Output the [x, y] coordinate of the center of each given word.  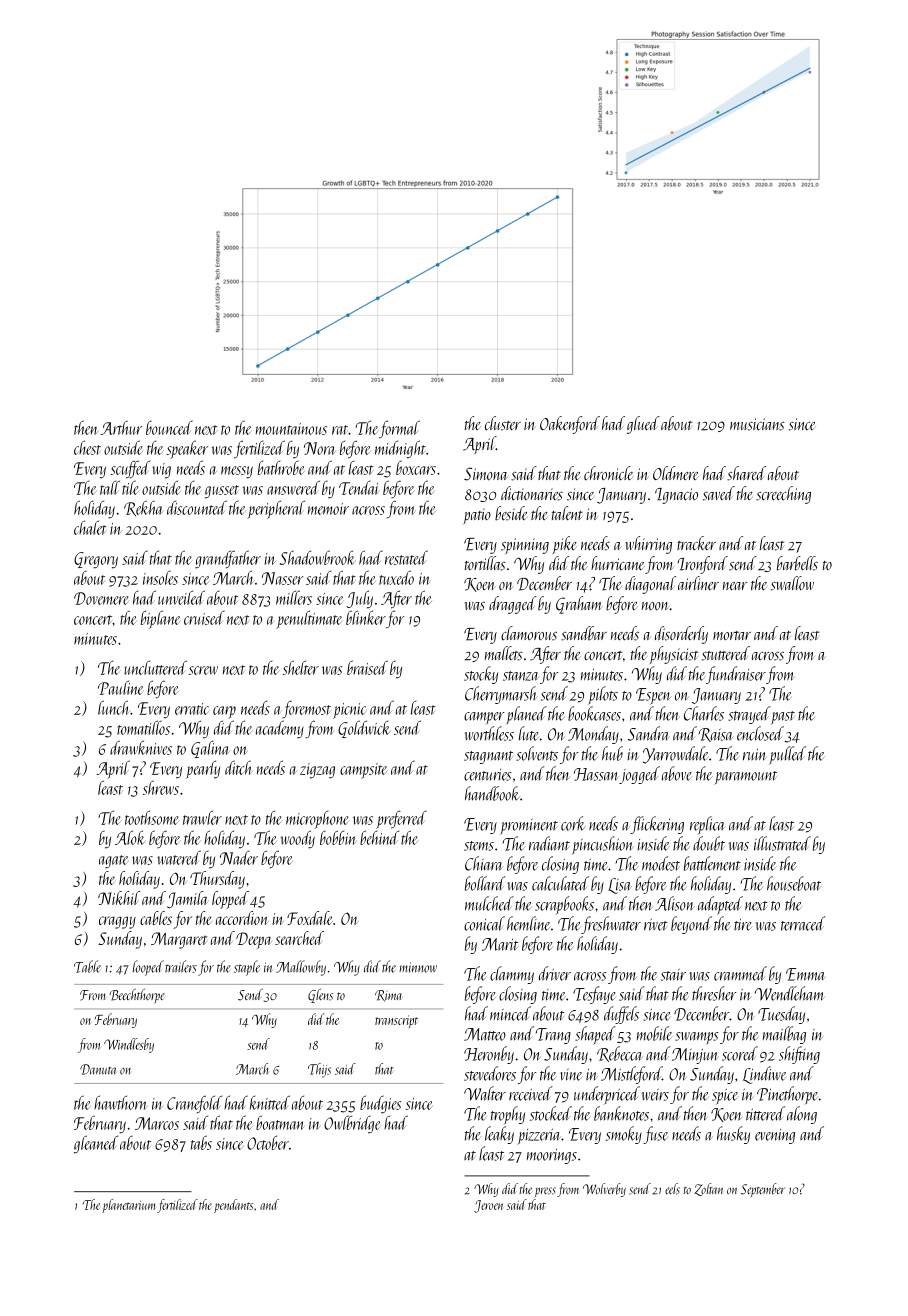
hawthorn [120, 1102]
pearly [203, 769]
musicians [757, 424]
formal [399, 429]
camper [484, 718]
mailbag [784, 1035]
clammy [512, 975]
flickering [657, 825]
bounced [169, 428]
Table [87, 966]
